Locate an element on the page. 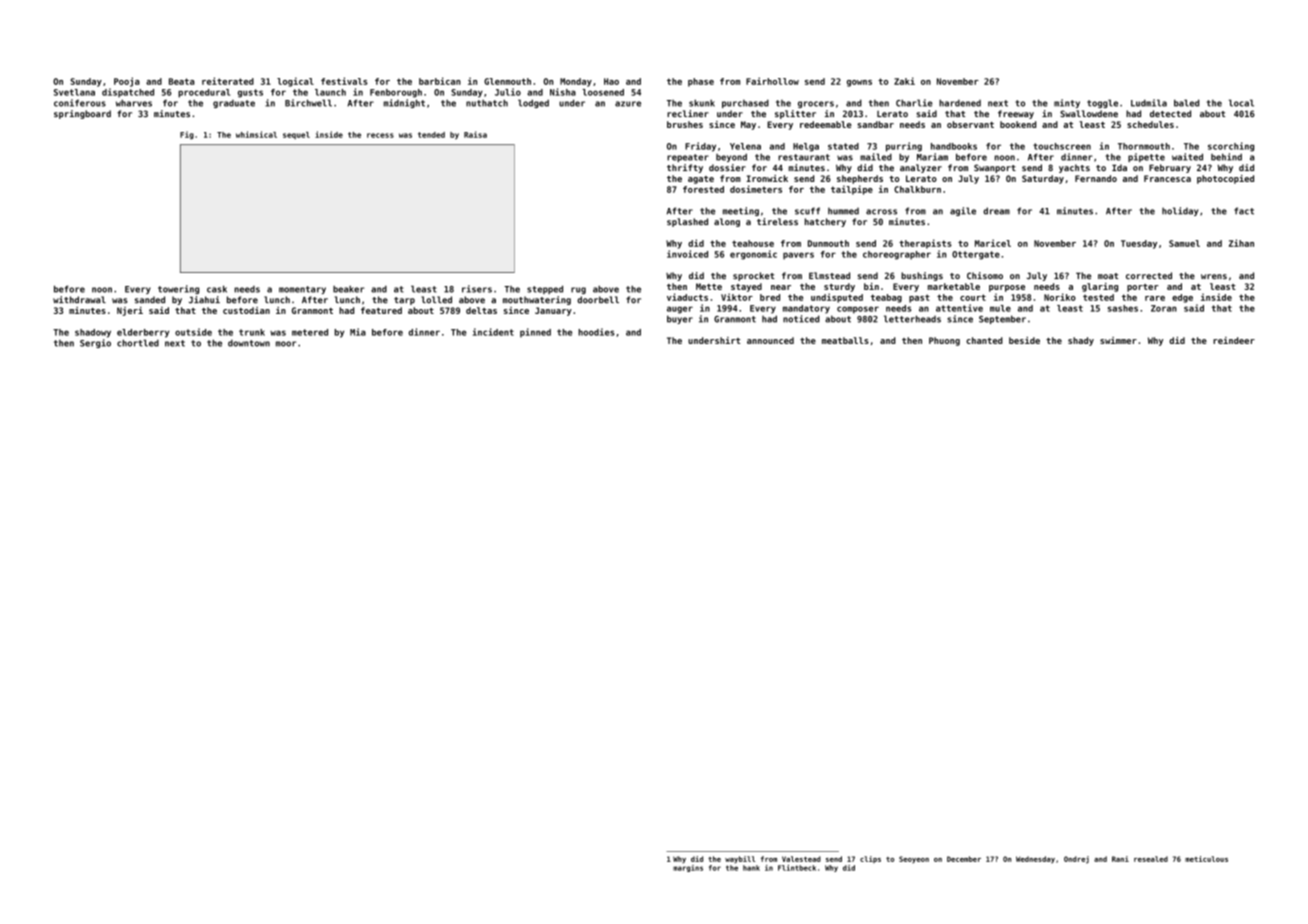 Image resolution: width=1308 pixels, height=924 pixels. Maricel is located at coordinates (993, 243).
